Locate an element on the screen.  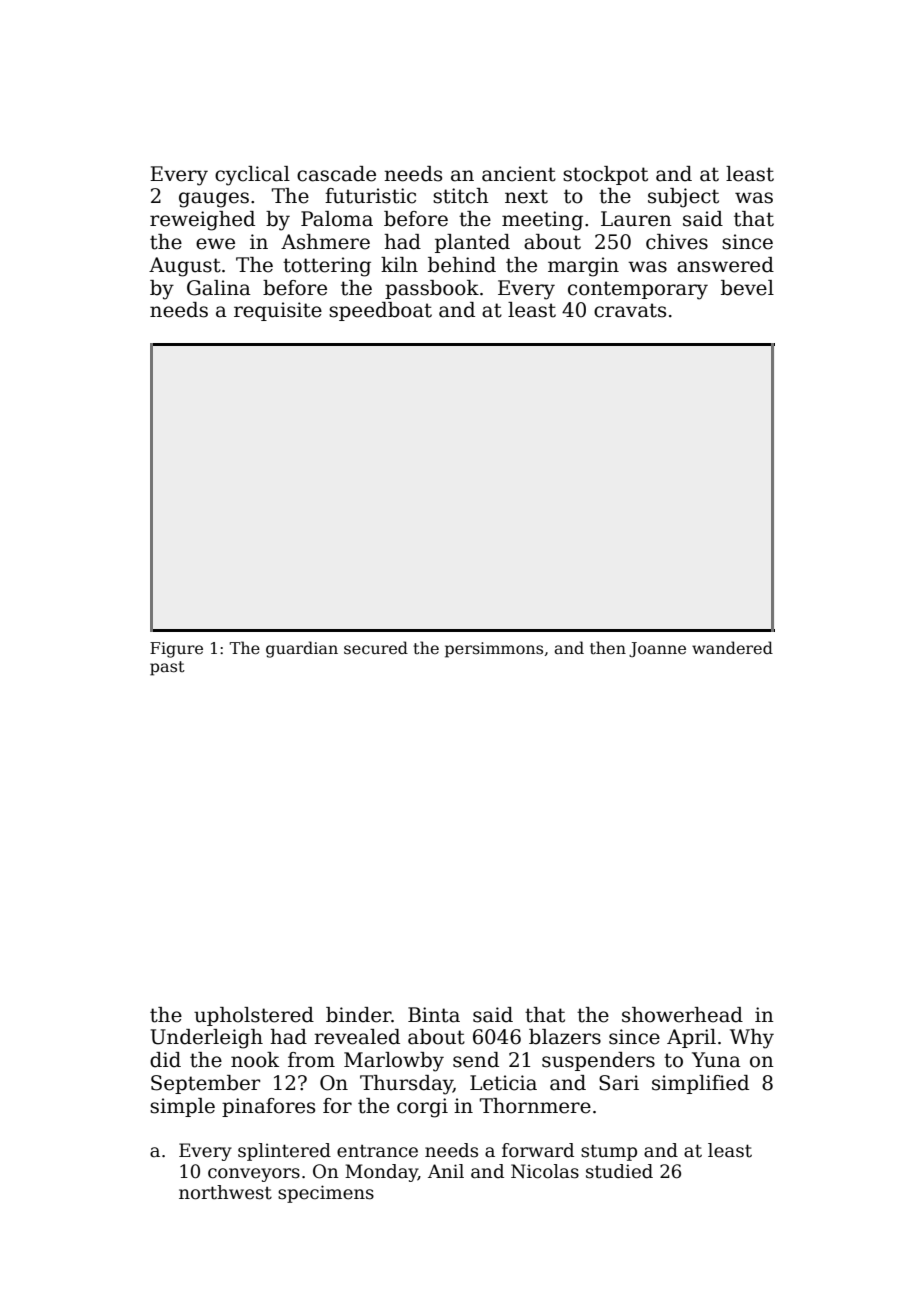
cravats is located at coordinates (630, 310).
